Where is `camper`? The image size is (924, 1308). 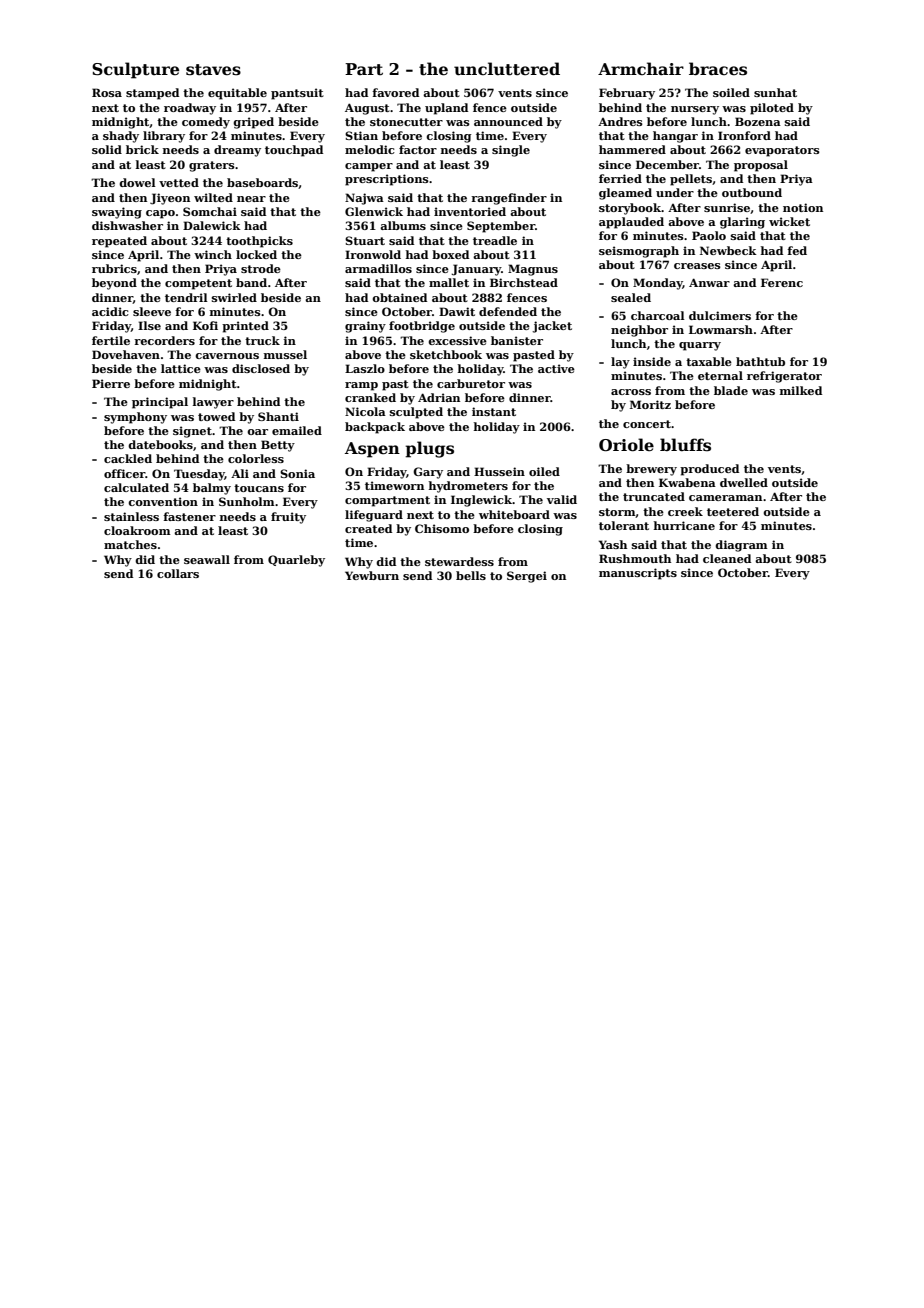 camper is located at coordinates (369, 167).
